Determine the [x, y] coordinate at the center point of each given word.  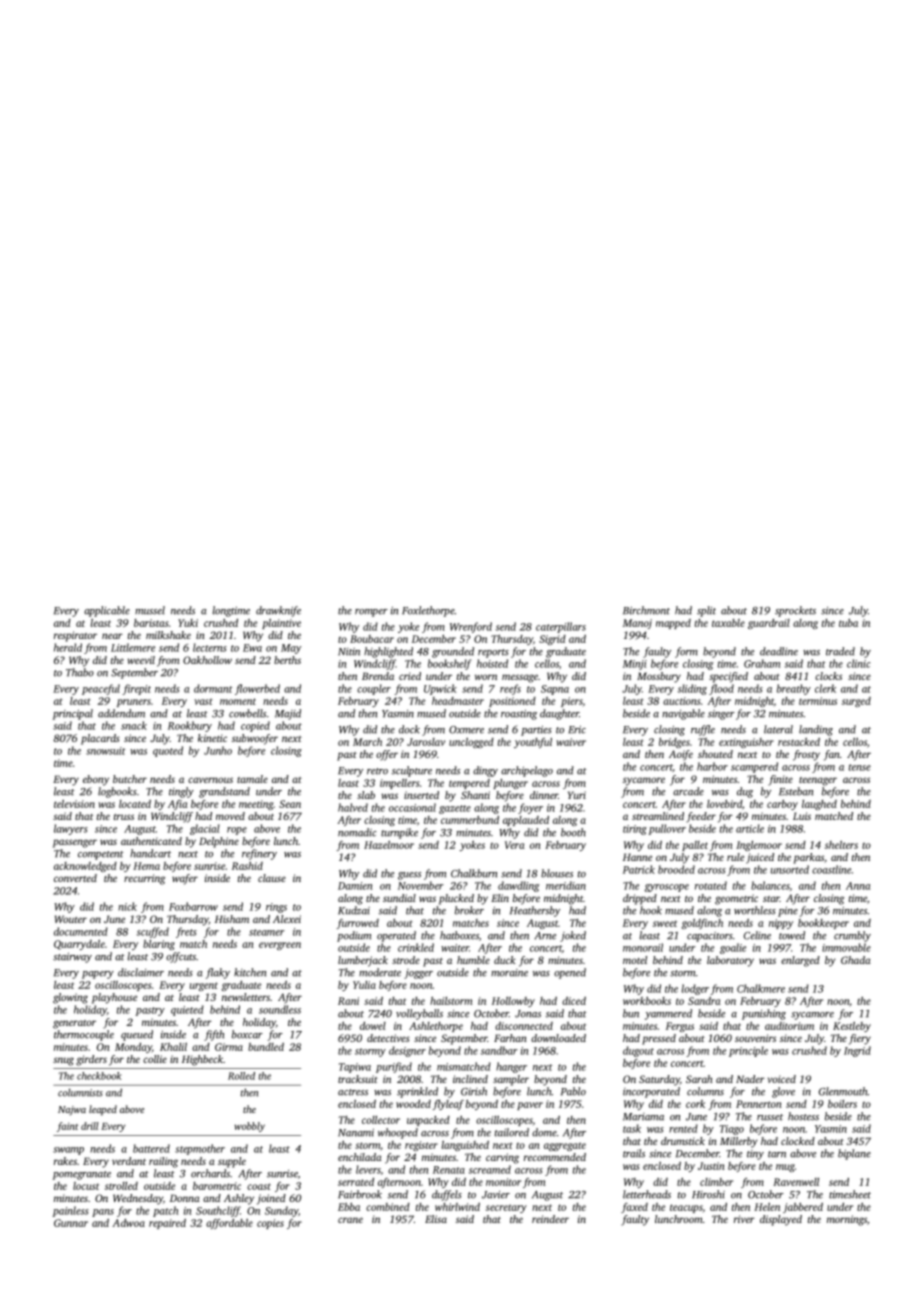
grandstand [224, 792]
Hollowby [513, 1002]
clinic [858, 663]
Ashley [239, 1199]
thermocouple [84, 1035]
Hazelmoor [389, 845]
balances [770, 885]
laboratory [730, 961]
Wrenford [471, 627]
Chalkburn [474, 873]
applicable [107, 611]
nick [127, 906]
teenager [818, 781]
